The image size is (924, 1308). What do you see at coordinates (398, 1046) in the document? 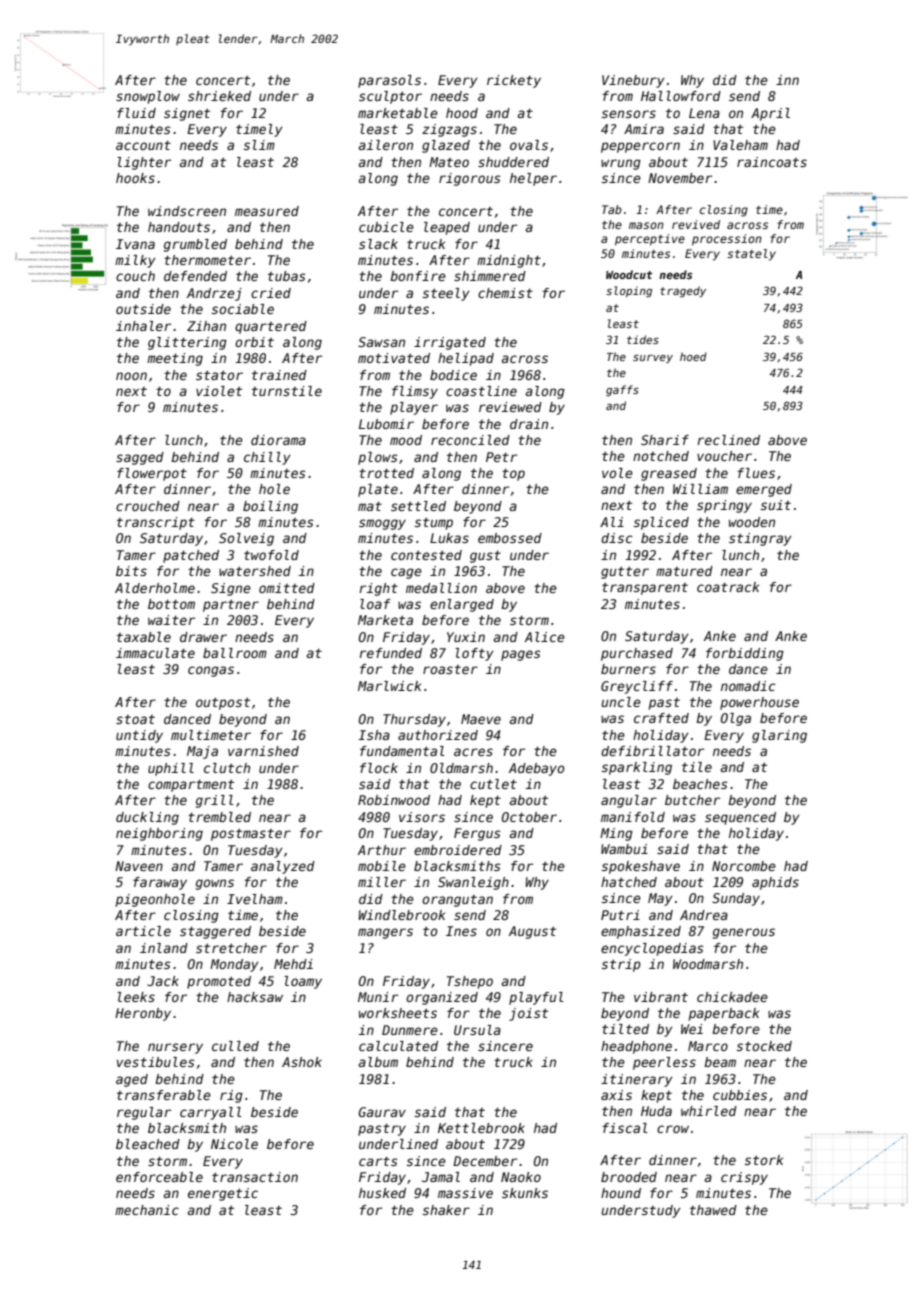
I see `calculated` at bounding box center [398, 1046].
